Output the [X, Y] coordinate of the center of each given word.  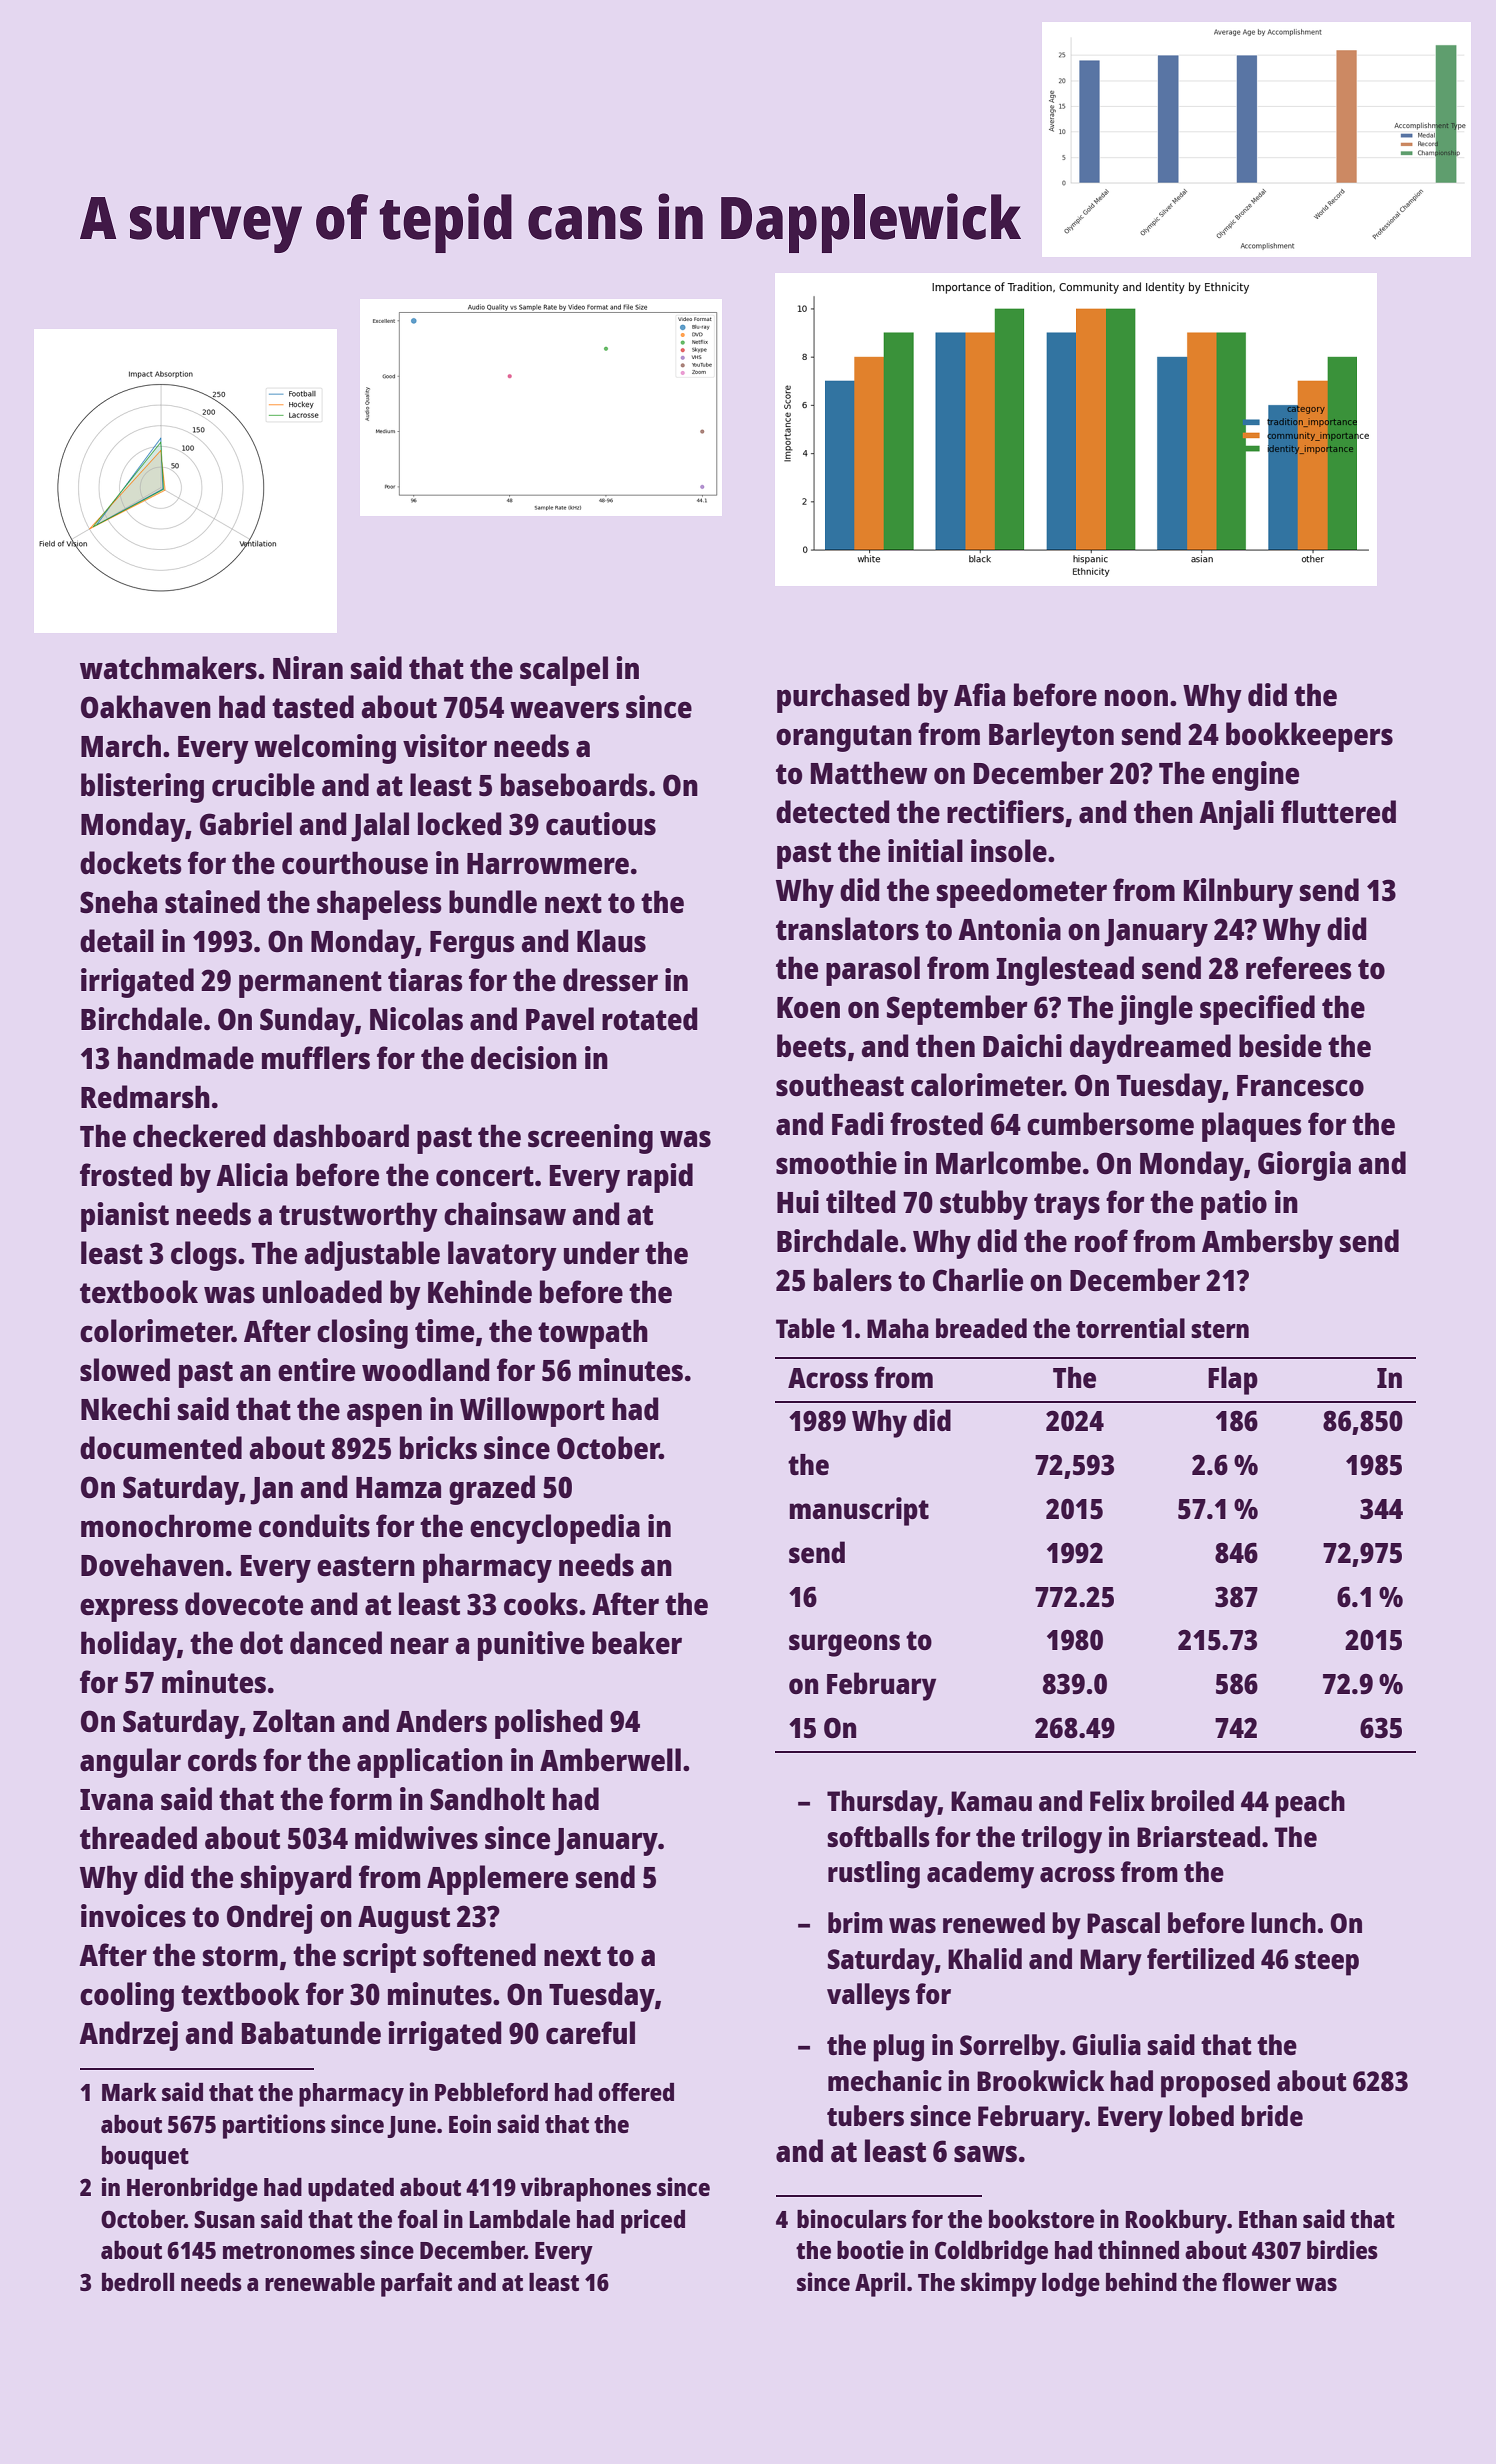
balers [853, 1280]
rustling [874, 1875]
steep [1327, 1963]
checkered [199, 1136]
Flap [1233, 1380]
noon [1136, 697]
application [430, 1763]
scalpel [564, 671]
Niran [308, 667]
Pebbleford [491, 2092]
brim [855, 1922]
